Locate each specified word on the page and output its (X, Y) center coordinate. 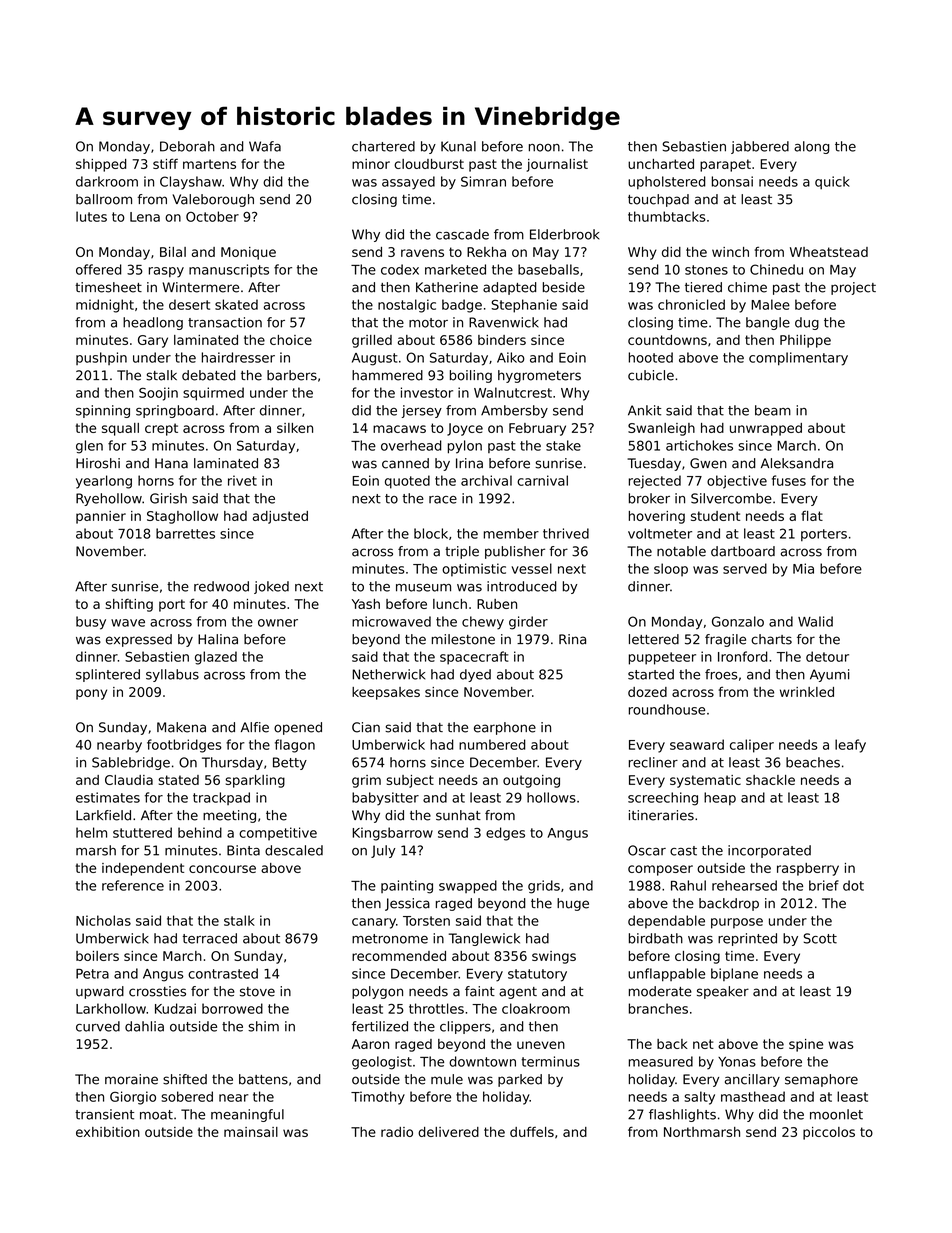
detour (827, 656)
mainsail (251, 1132)
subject (410, 781)
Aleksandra (797, 463)
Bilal (173, 252)
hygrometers (539, 376)
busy (91, 623)
